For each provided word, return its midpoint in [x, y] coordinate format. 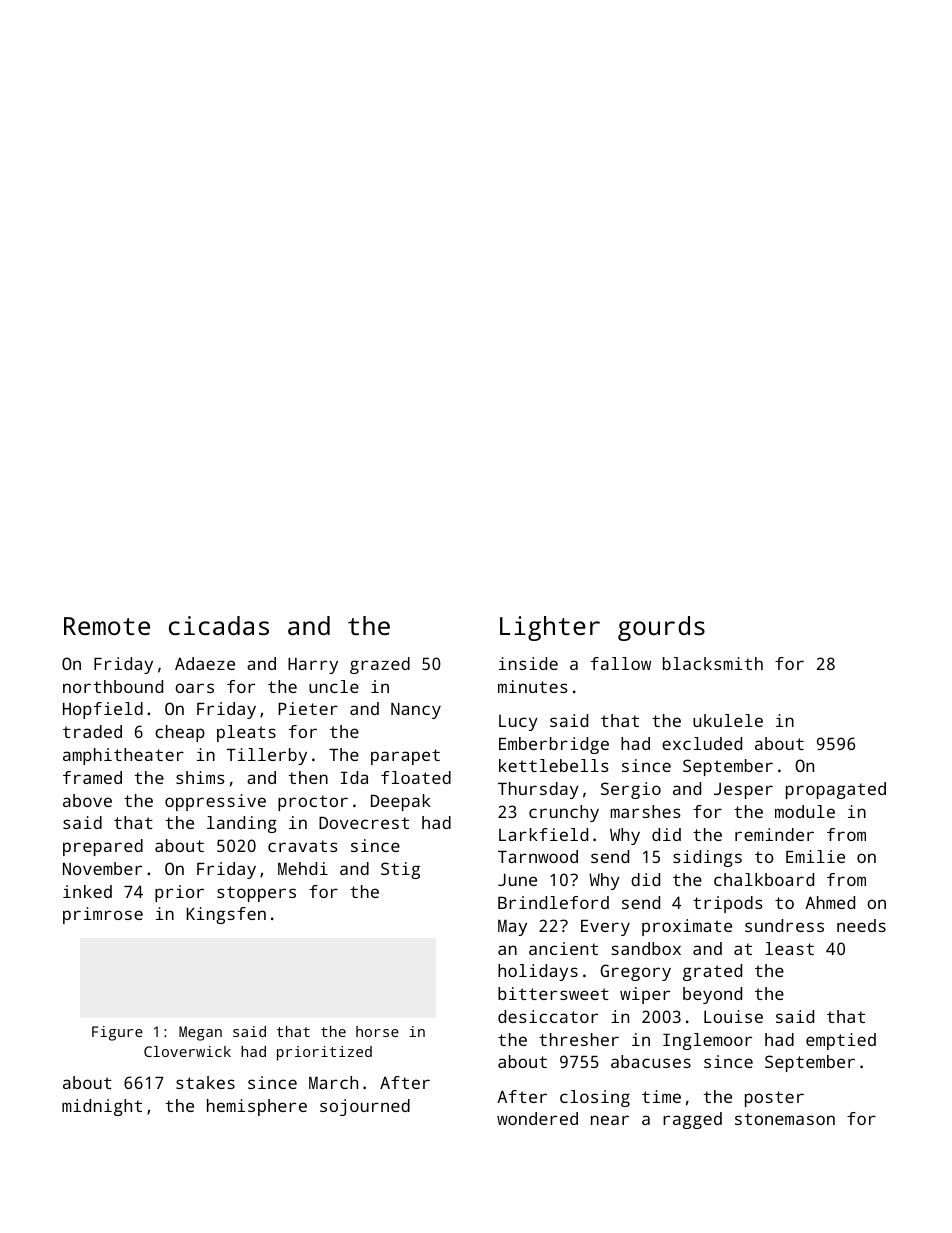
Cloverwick [187, 1051]
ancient [563, 948]
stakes [205, 1082]
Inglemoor [707, 1041]
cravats [303, 846]
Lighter [550, 628]
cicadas [219, 625]
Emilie [815, 856]
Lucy [518, 723]
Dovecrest [364, 823]
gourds [661, 628]
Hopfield [103, 710]
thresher [579, 1039]
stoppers [256, 894]
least [789, 948]
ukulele [728, 720]
